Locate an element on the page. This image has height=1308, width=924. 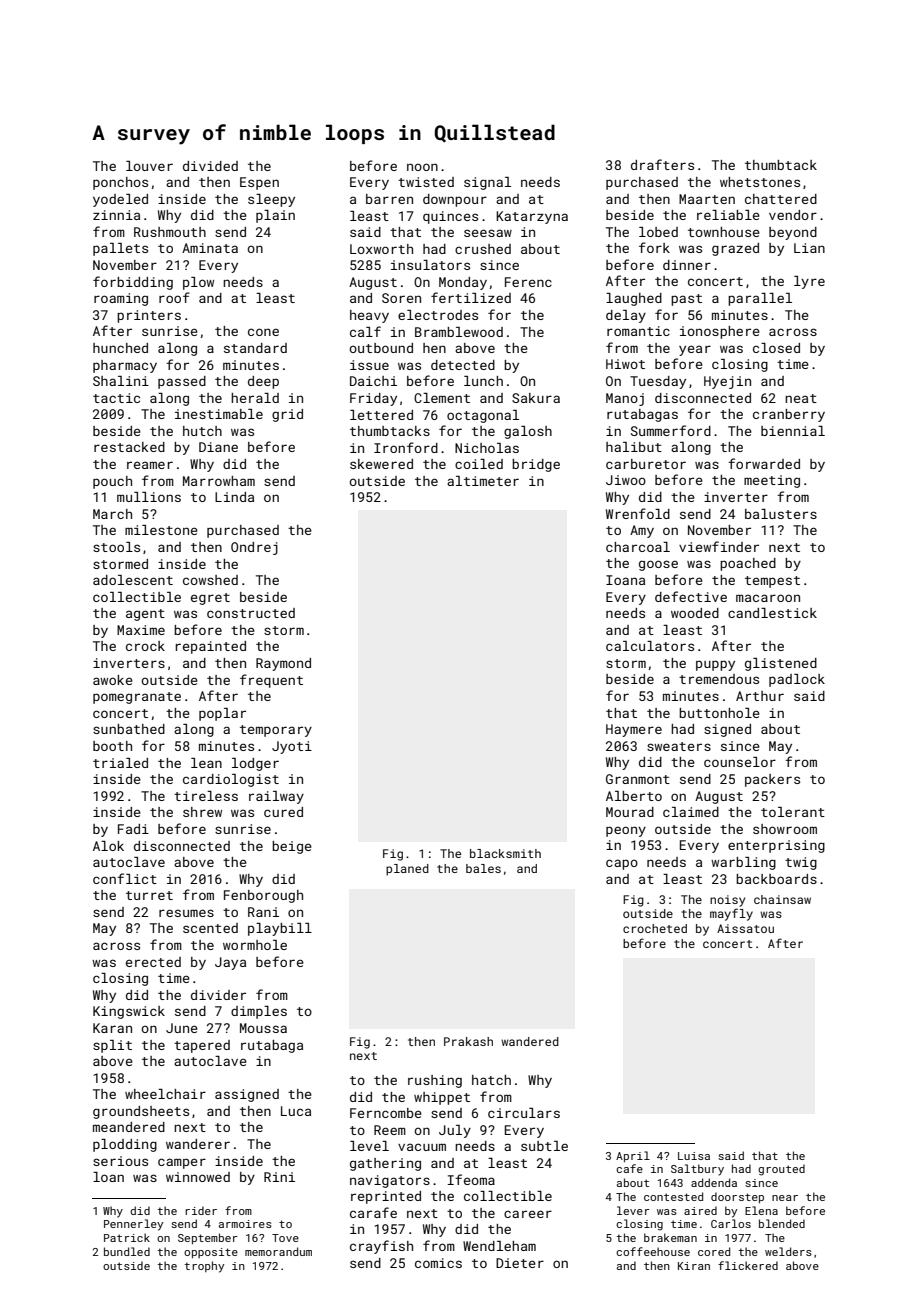
Ferenc is located at coordinates (528, 282).
